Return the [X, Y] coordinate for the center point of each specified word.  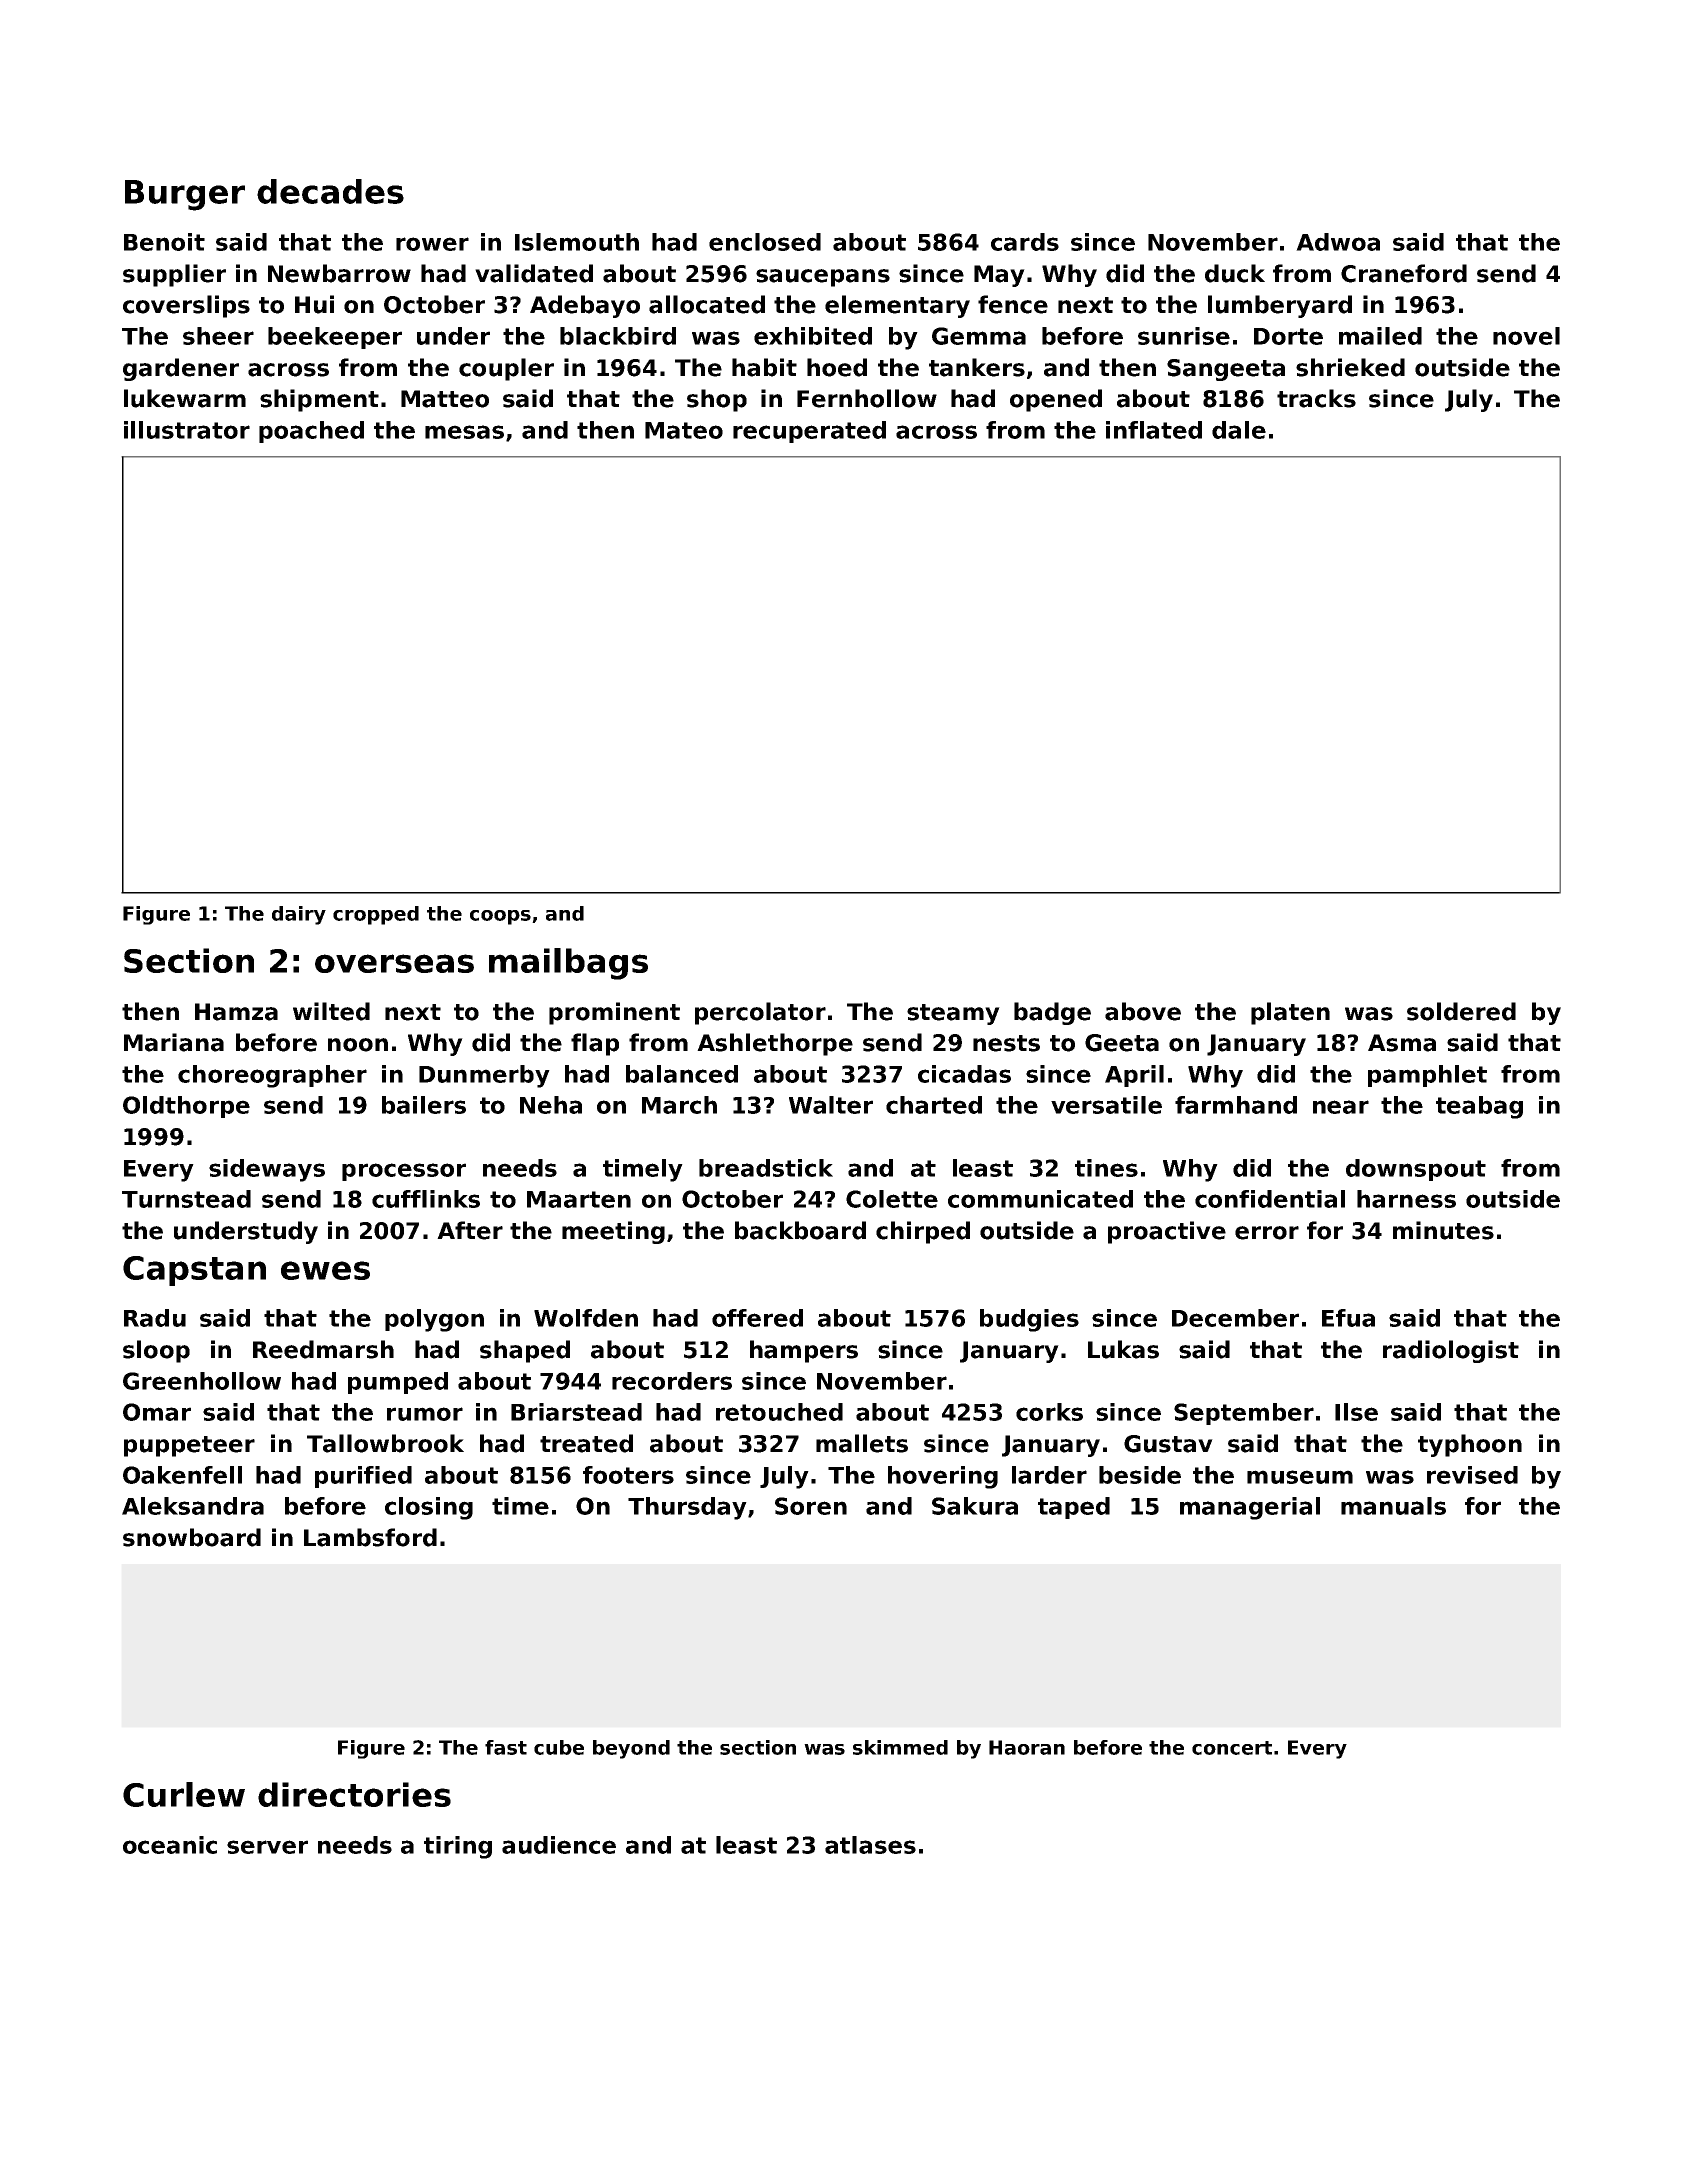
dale [1239, 430]
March [679, 1105]
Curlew [184, 1794]
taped [1074, 1508]
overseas [394, 963]
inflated [1154, 430]
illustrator [187, 430]
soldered [1461, 1011]
